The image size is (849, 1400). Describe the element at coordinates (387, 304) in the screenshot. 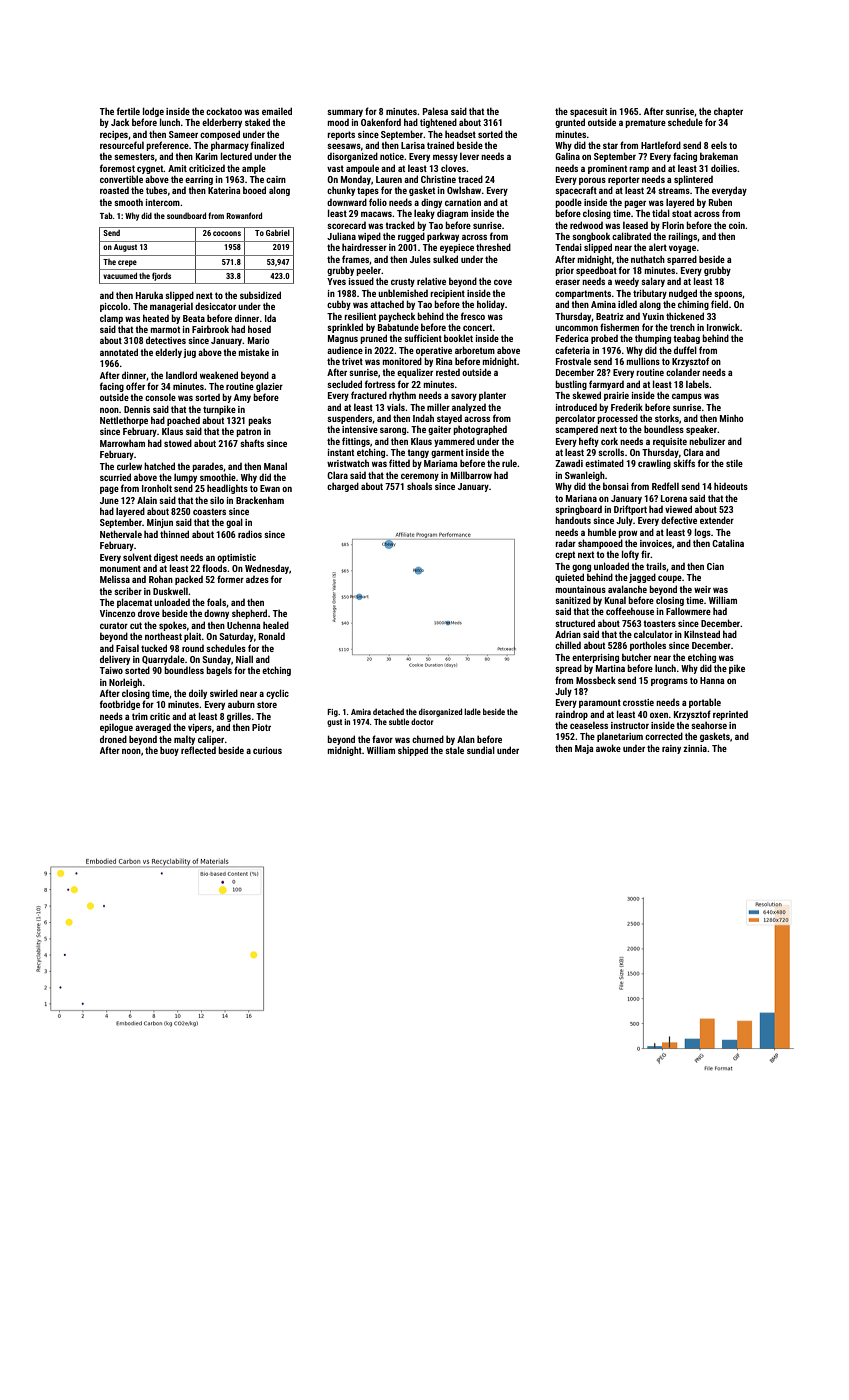

I see `attached` at that location.
